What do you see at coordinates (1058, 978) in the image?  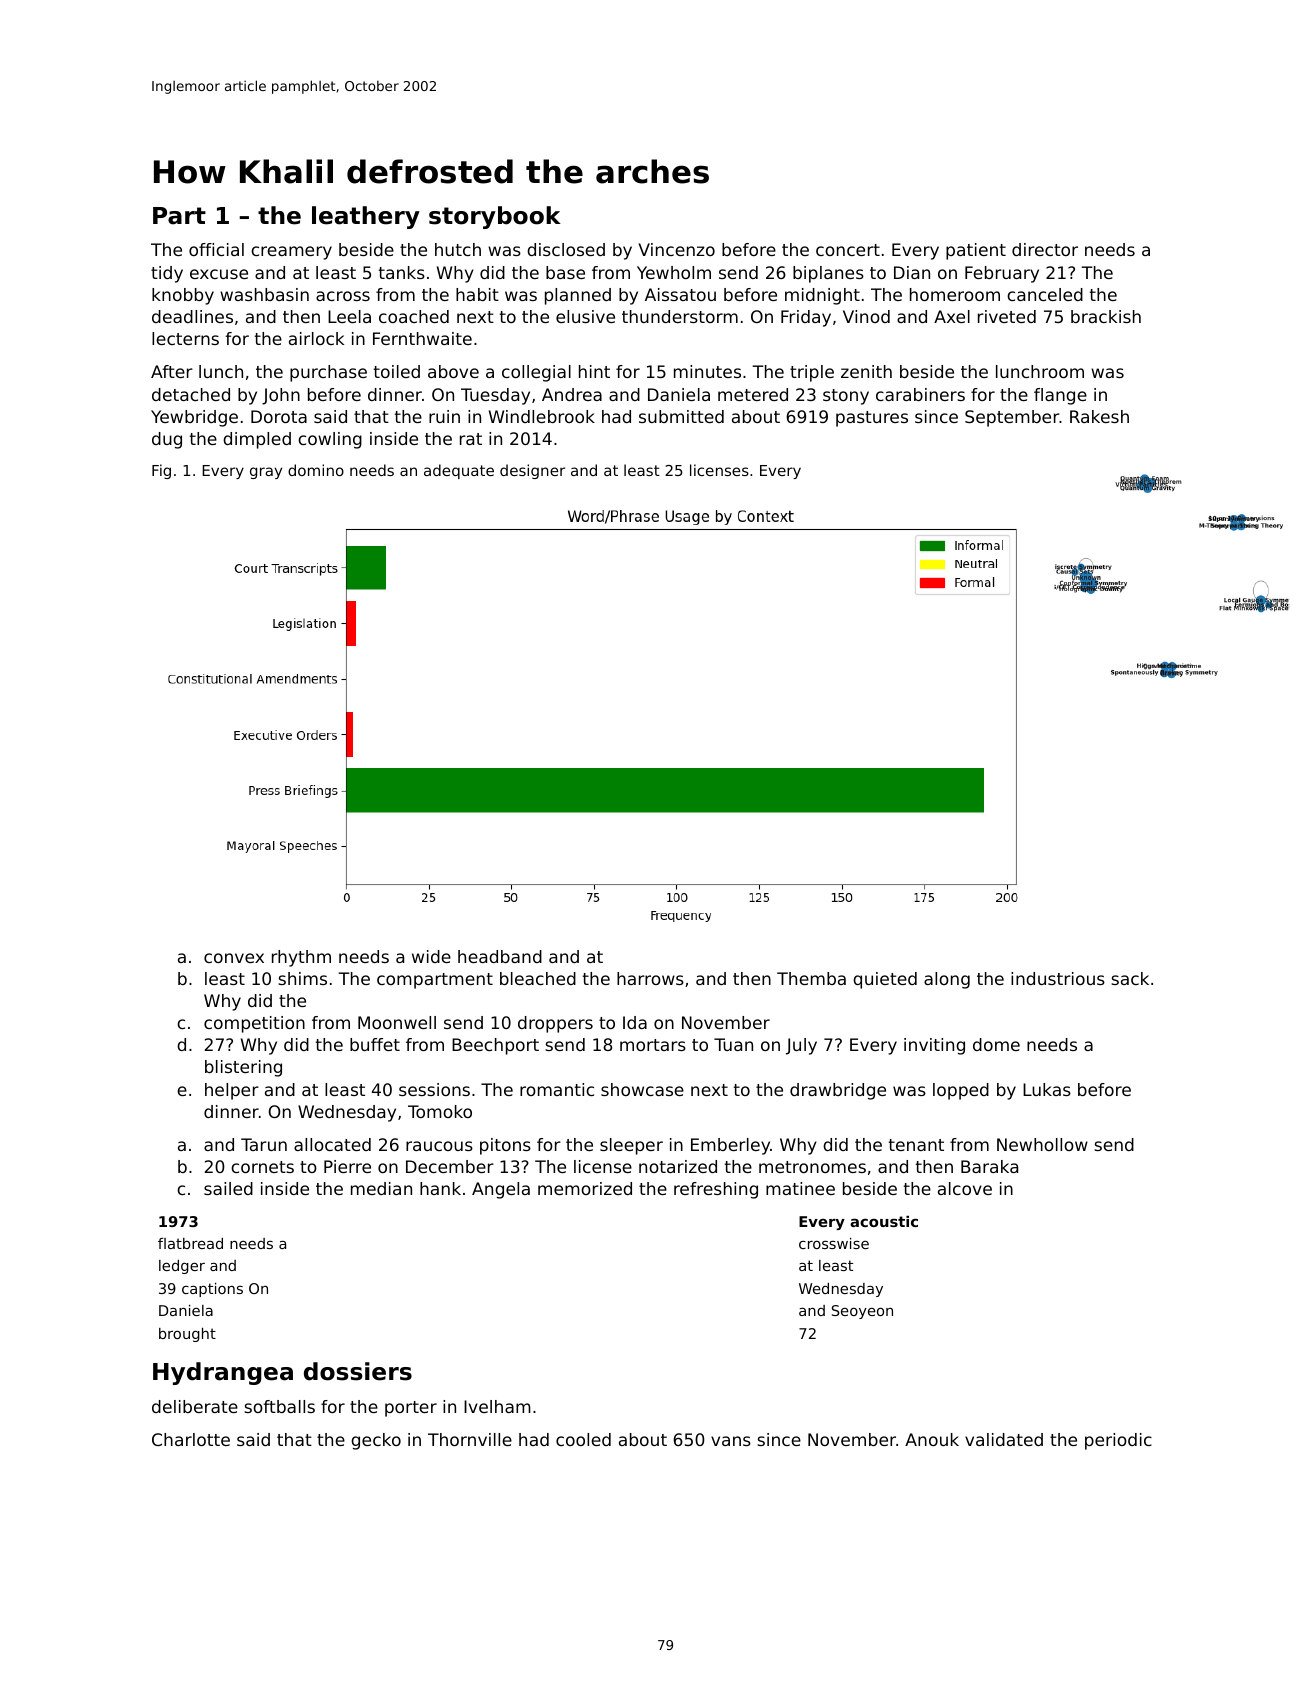 I see `industrious` at bounding box center [1058, 978].
